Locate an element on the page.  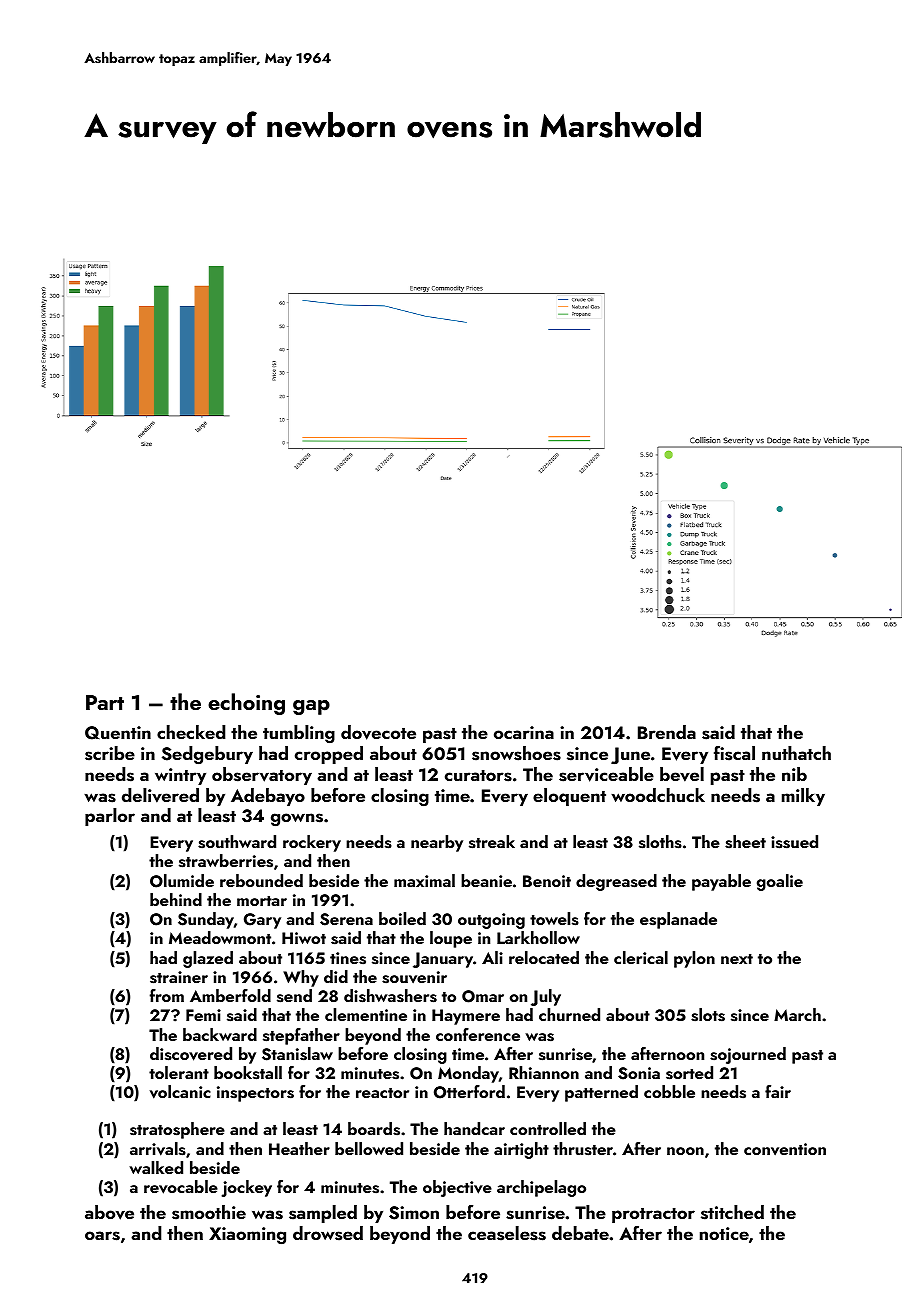
thruster is located at coordinates (583, 1149).
